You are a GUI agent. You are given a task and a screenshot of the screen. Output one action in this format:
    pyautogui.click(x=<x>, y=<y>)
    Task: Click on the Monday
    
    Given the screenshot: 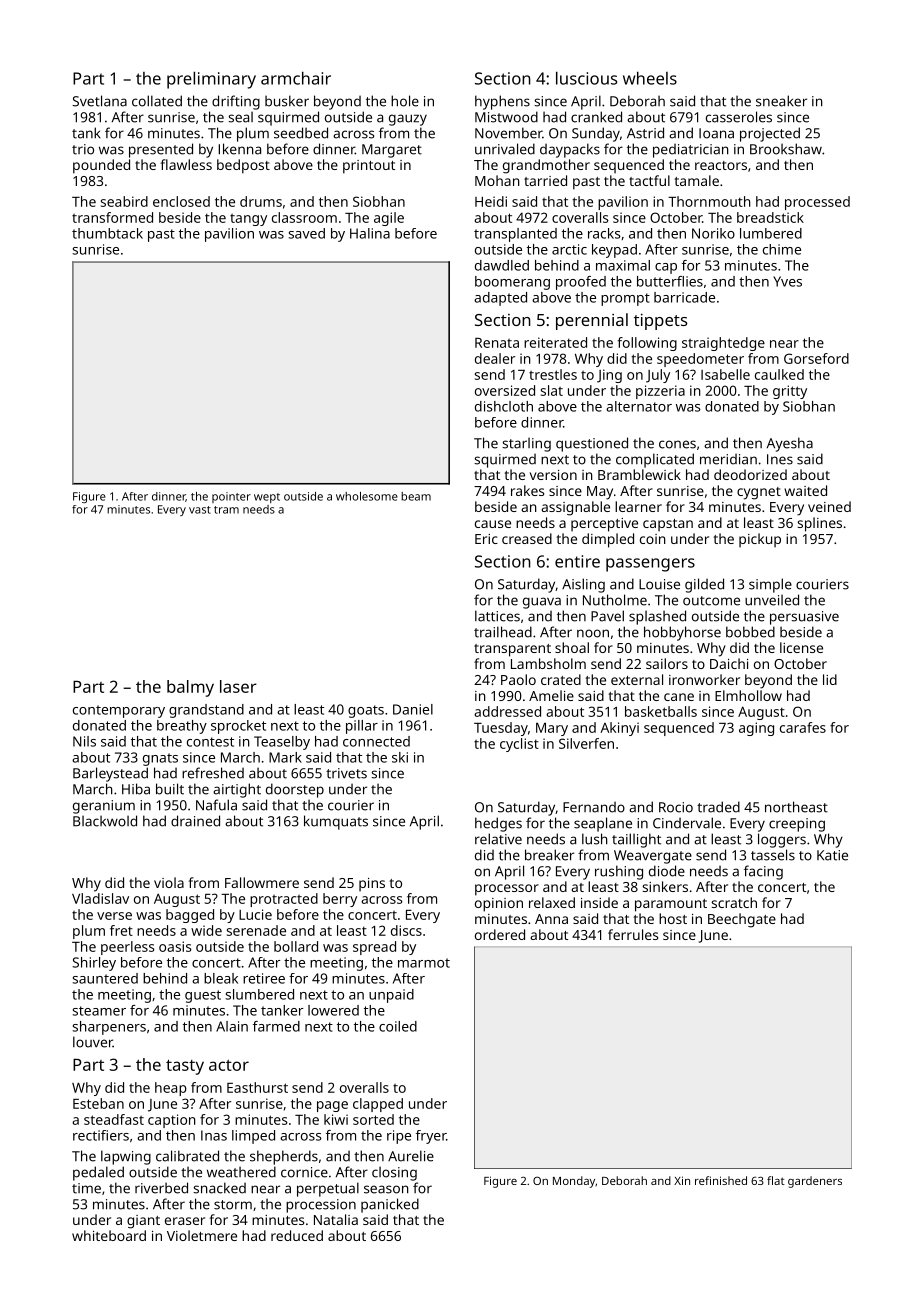 What is the action you would take?
    pyautogui.click(x=574, y=1182)
